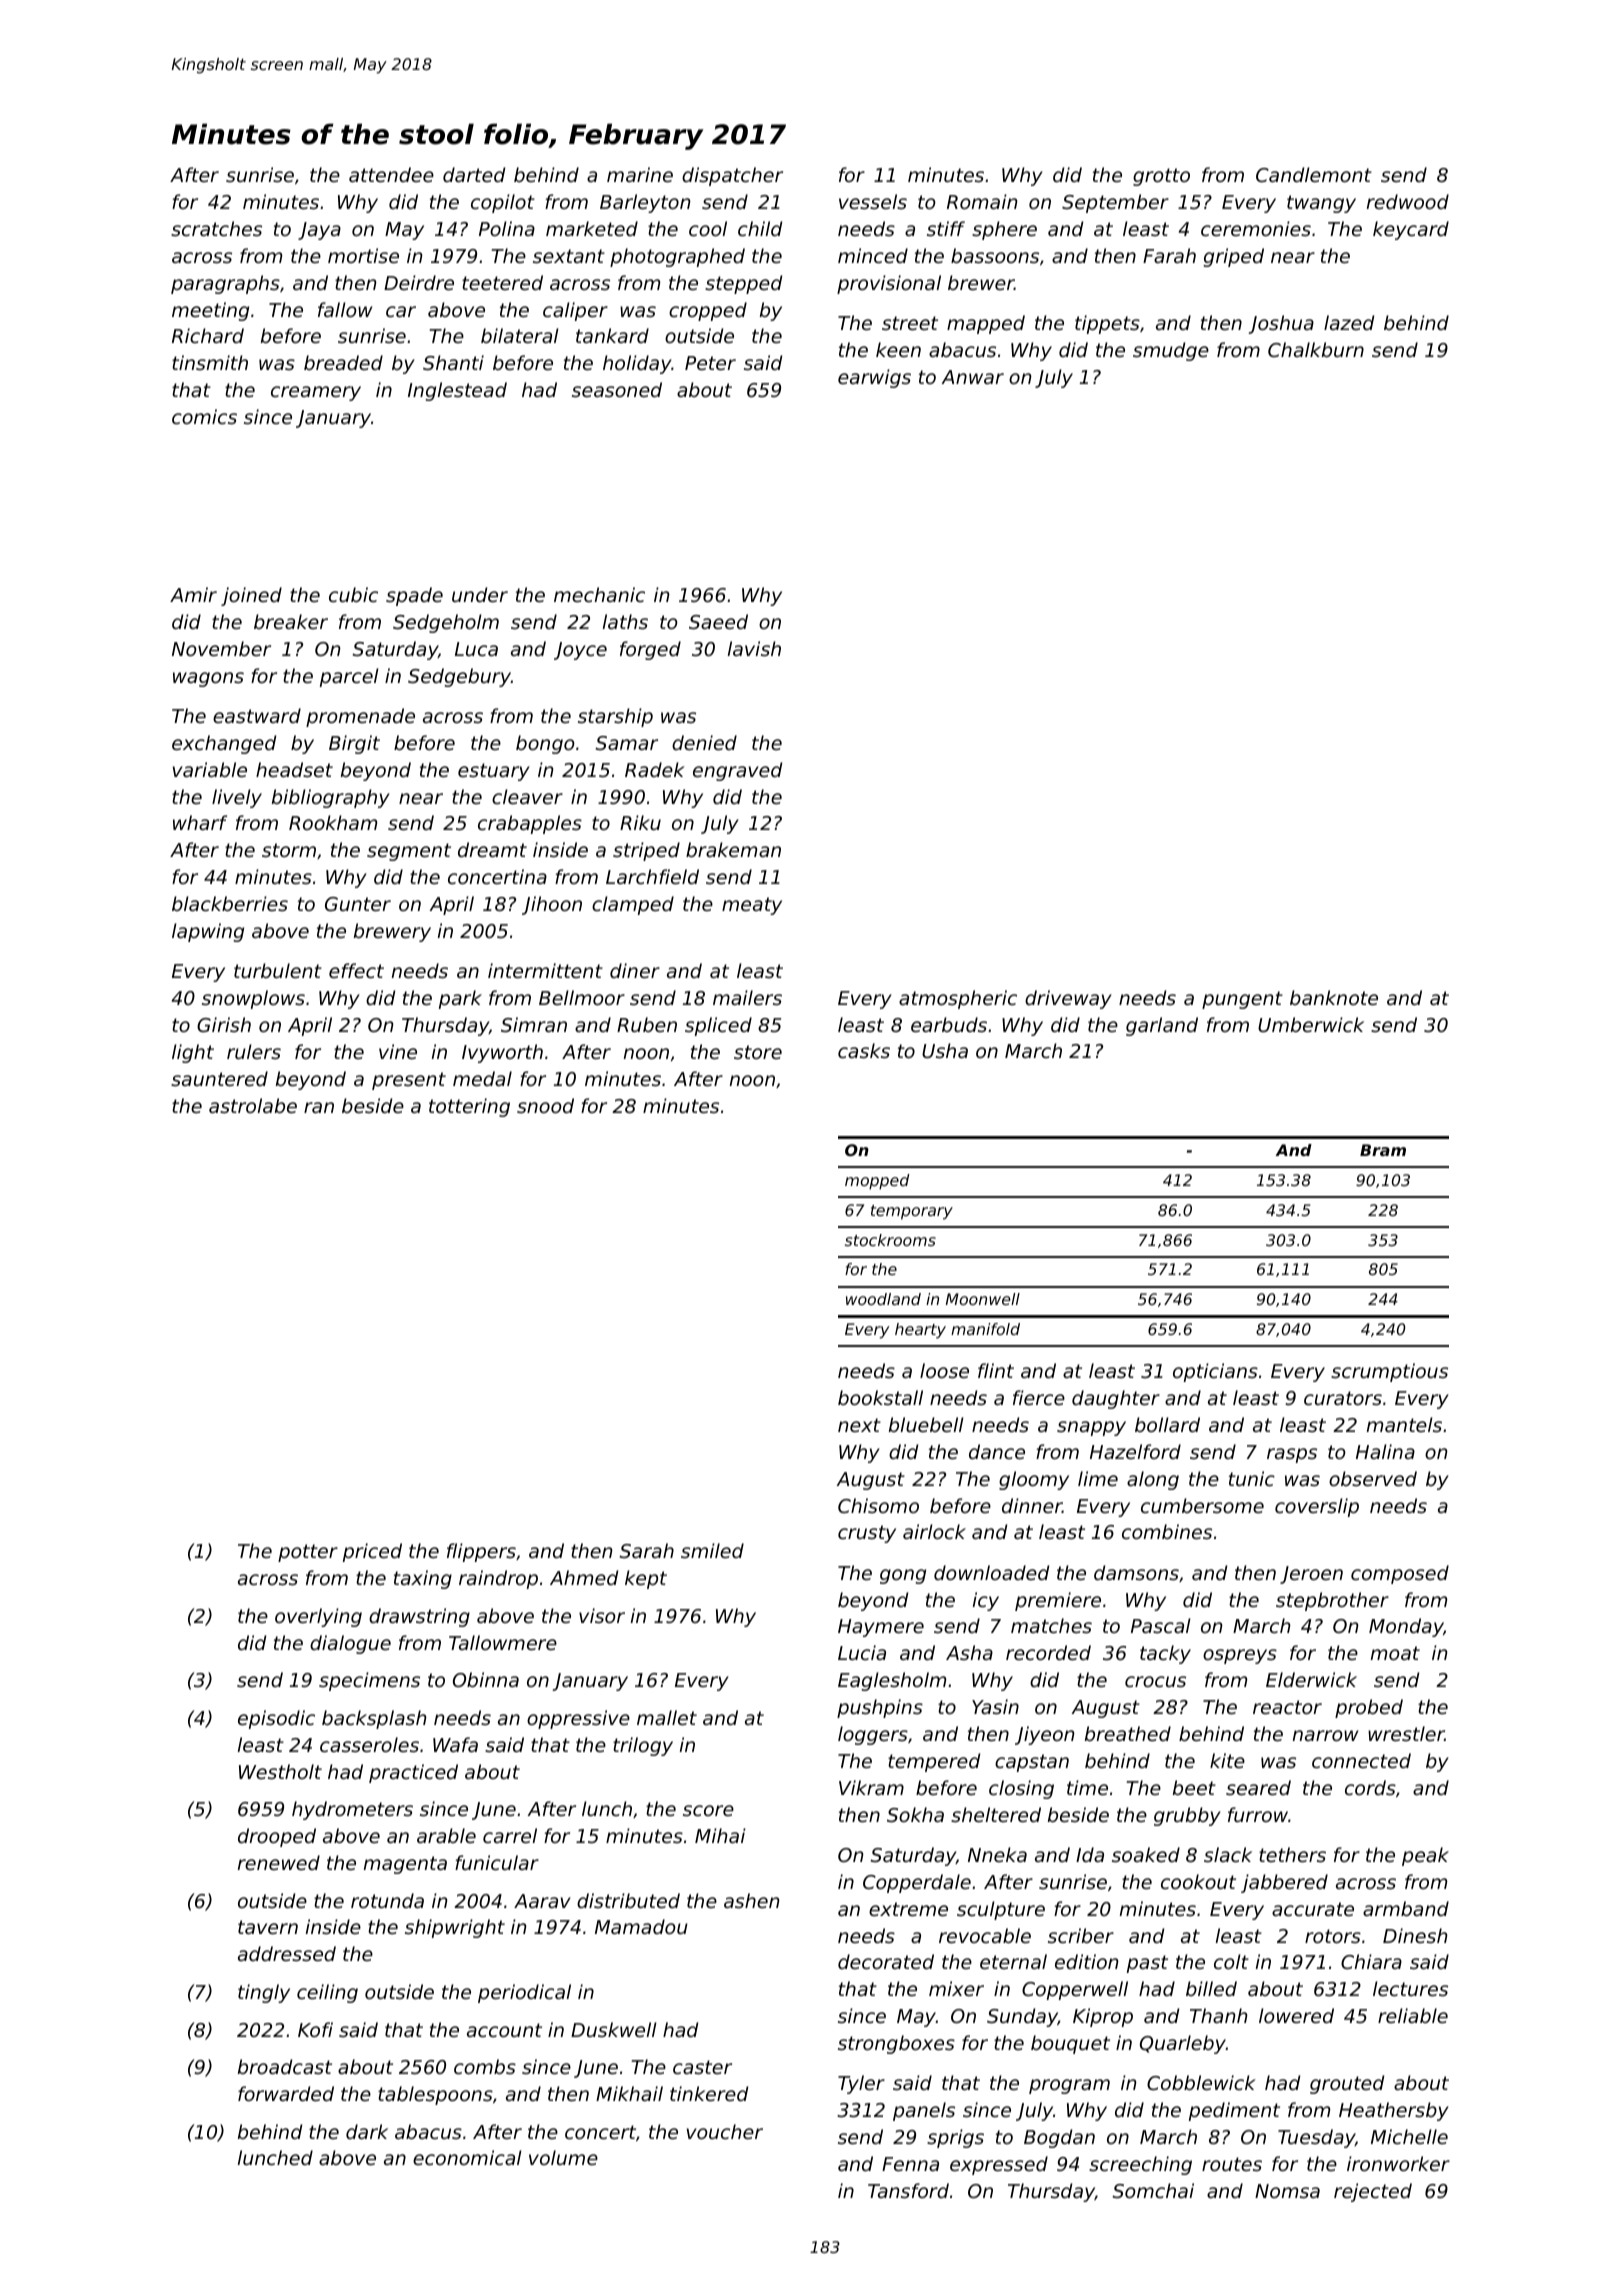 Image resolution: width=1620 pixels, height=2292 pixels. Describe the element at coordinates (356, 970) in the screenshot. I see `effect` at that location.
